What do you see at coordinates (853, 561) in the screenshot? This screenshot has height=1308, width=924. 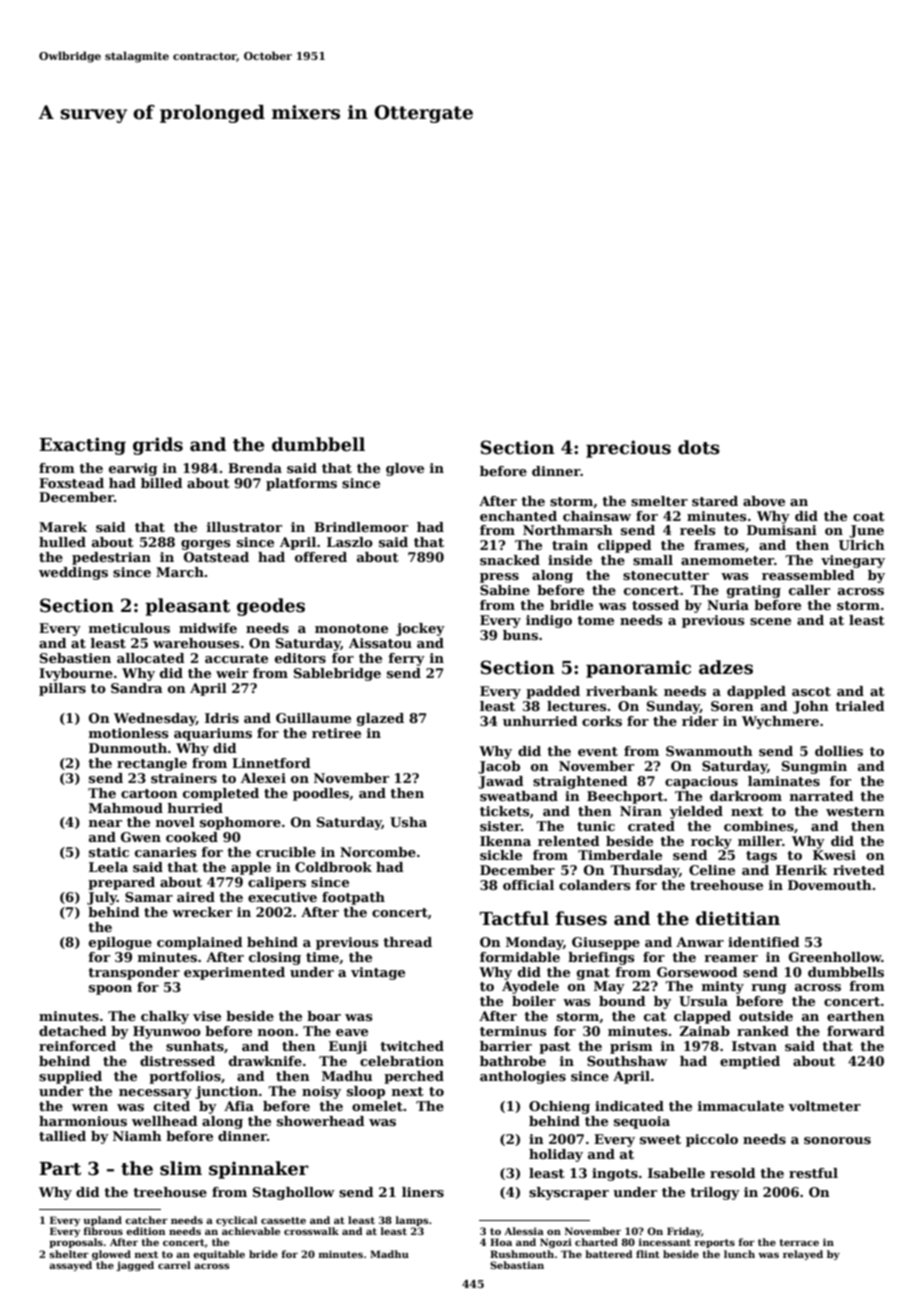 I see `vinegary` at bounding box center [853, 561].
